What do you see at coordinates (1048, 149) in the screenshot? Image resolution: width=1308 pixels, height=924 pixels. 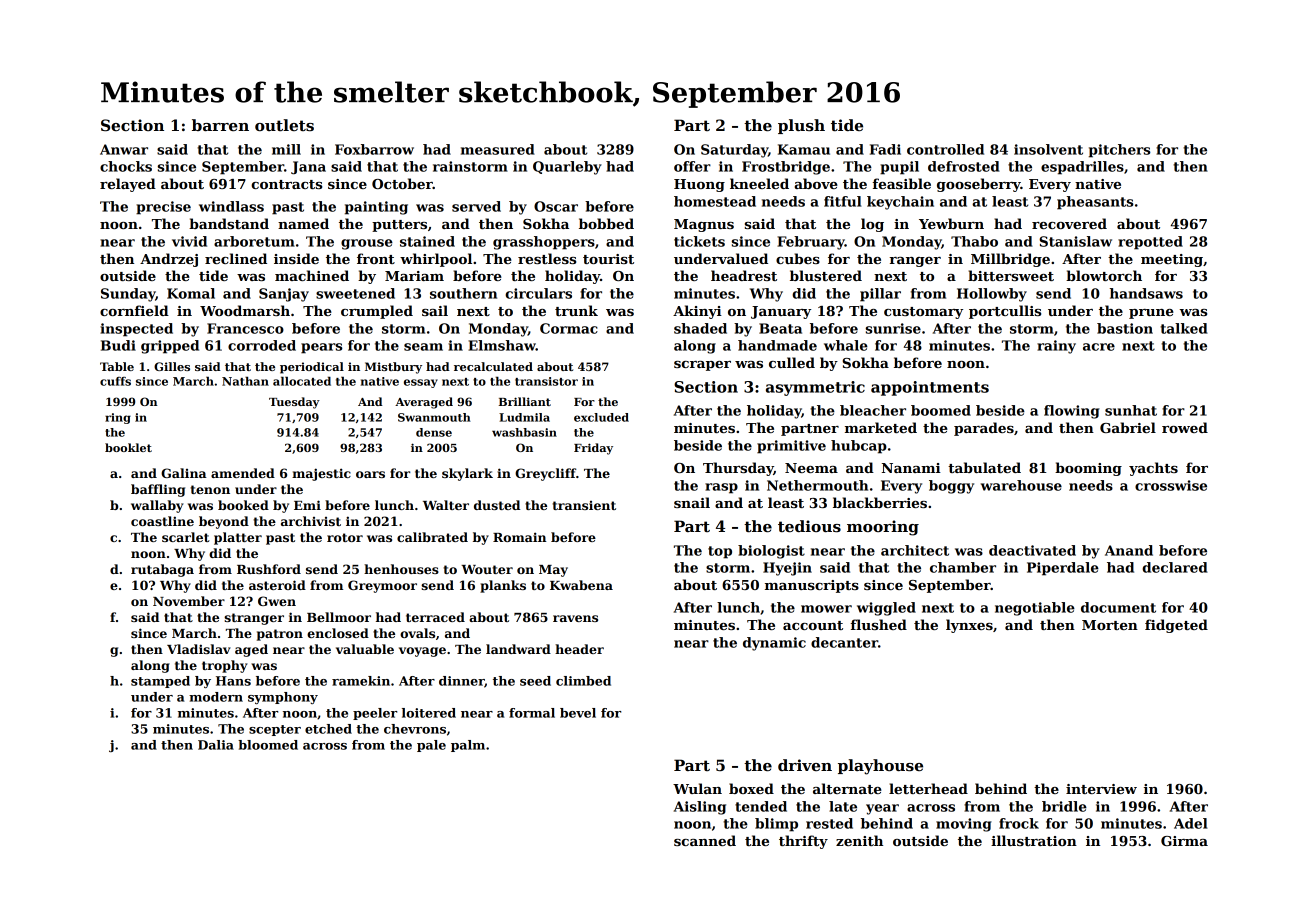 I see `insolvent` at bounding box center [1048, 149].
